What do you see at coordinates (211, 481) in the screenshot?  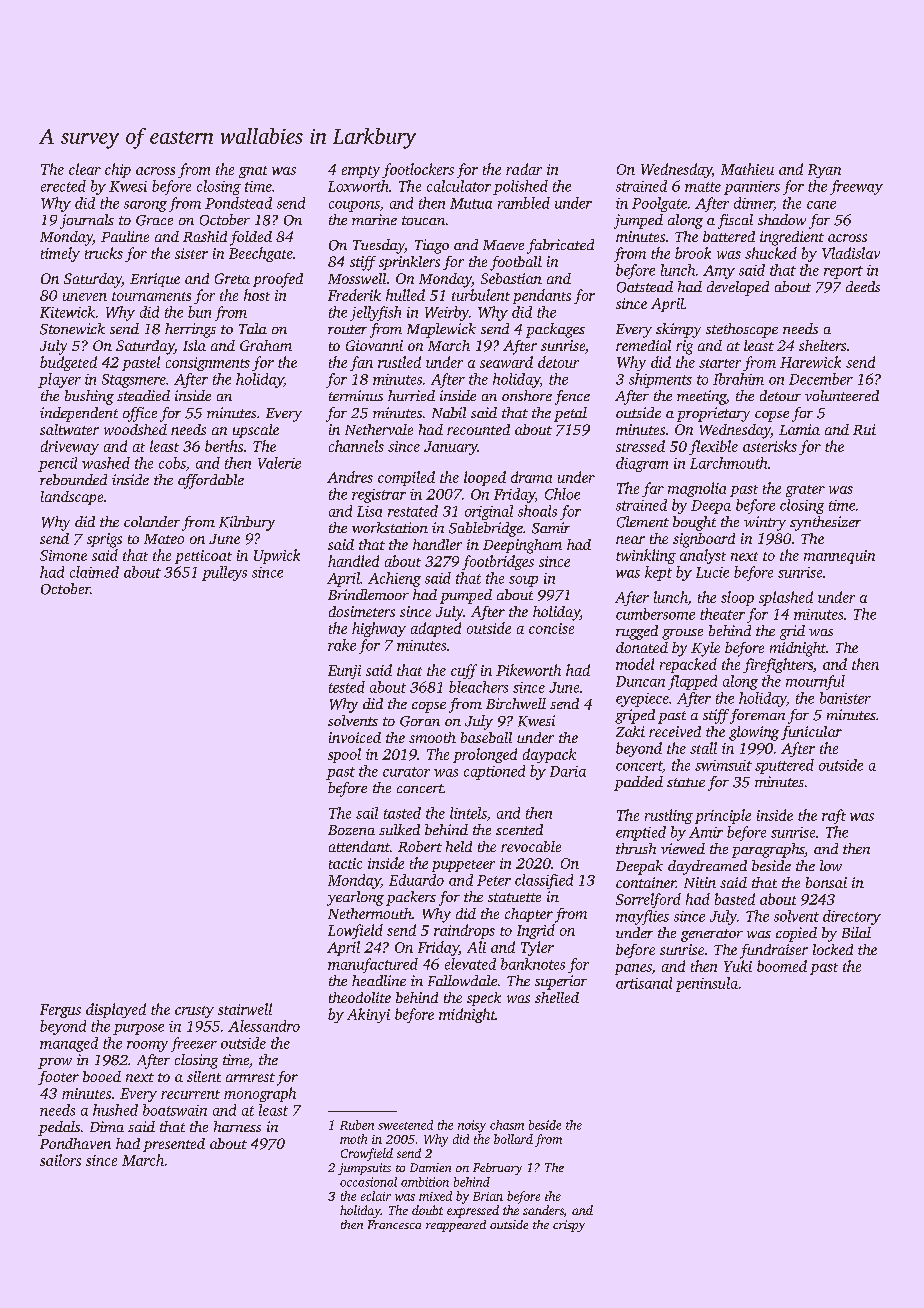 I see `affordable` at bounding box center [211, 481].
